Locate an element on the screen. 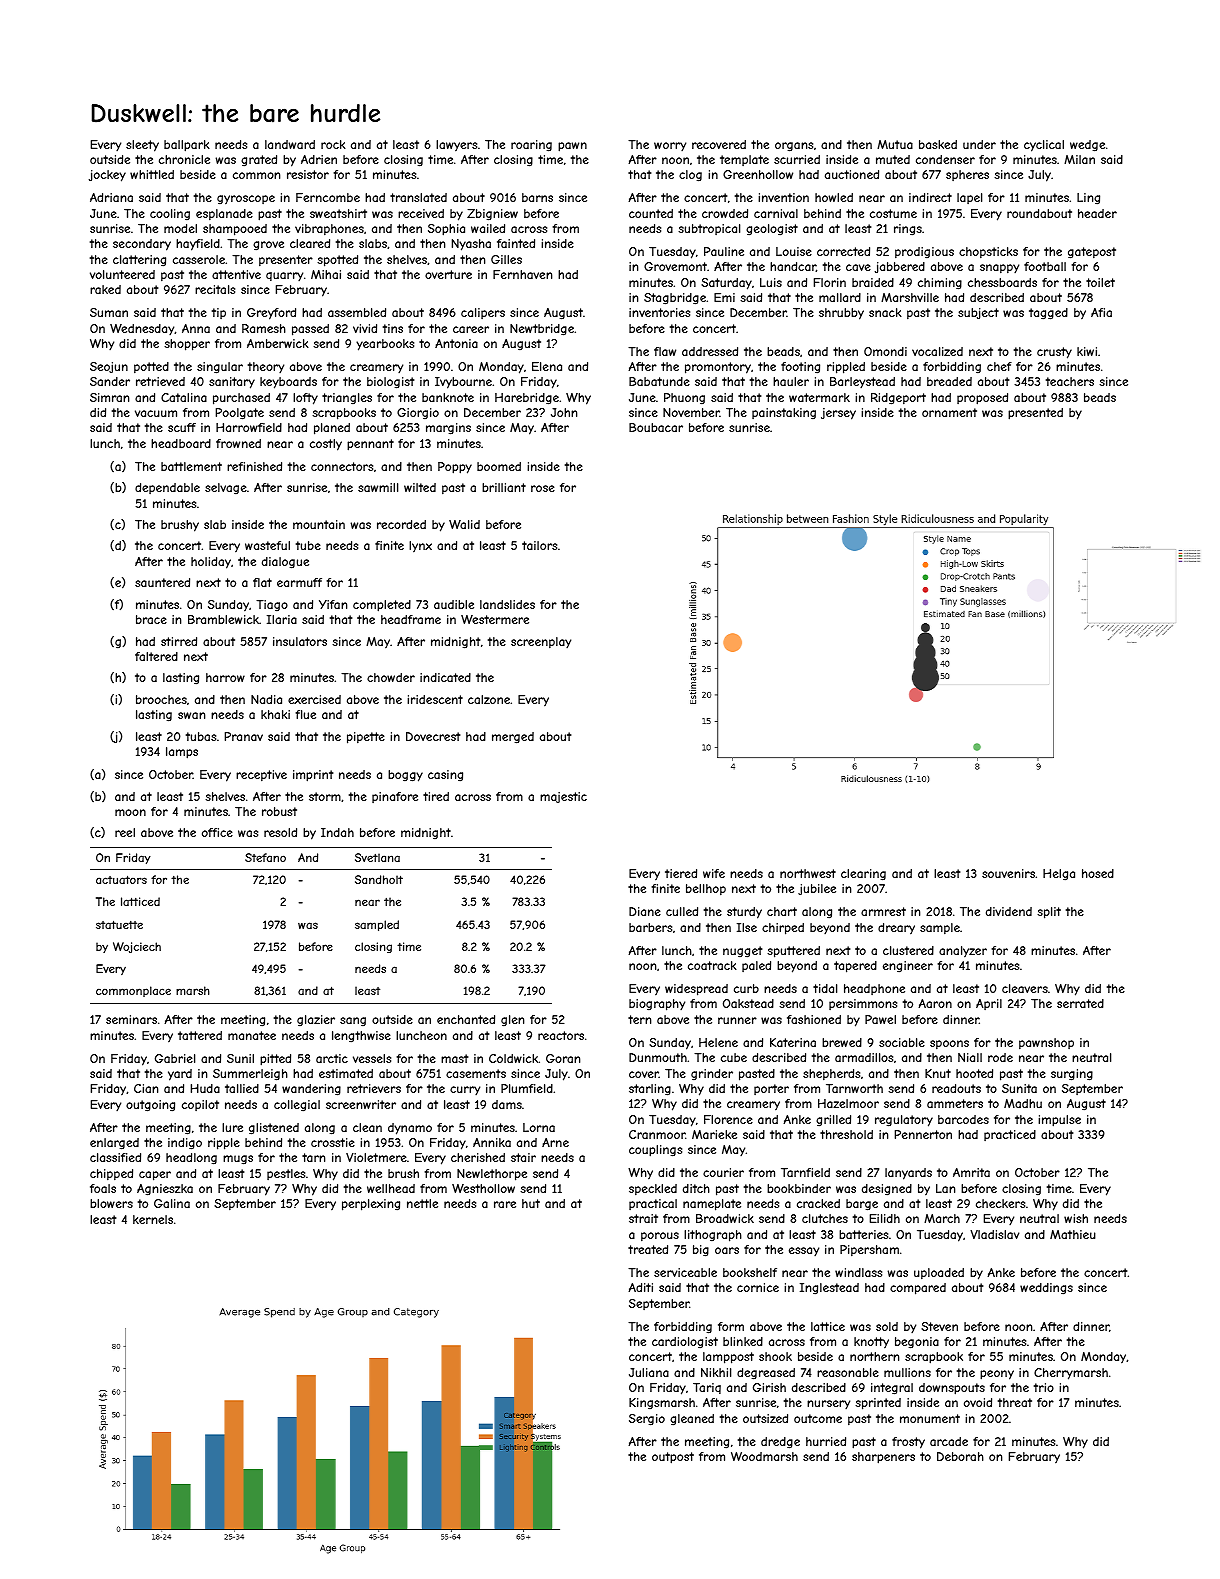 This screenshot has width=1220, height=1579. stair is located at coordinates (523, 1157).
